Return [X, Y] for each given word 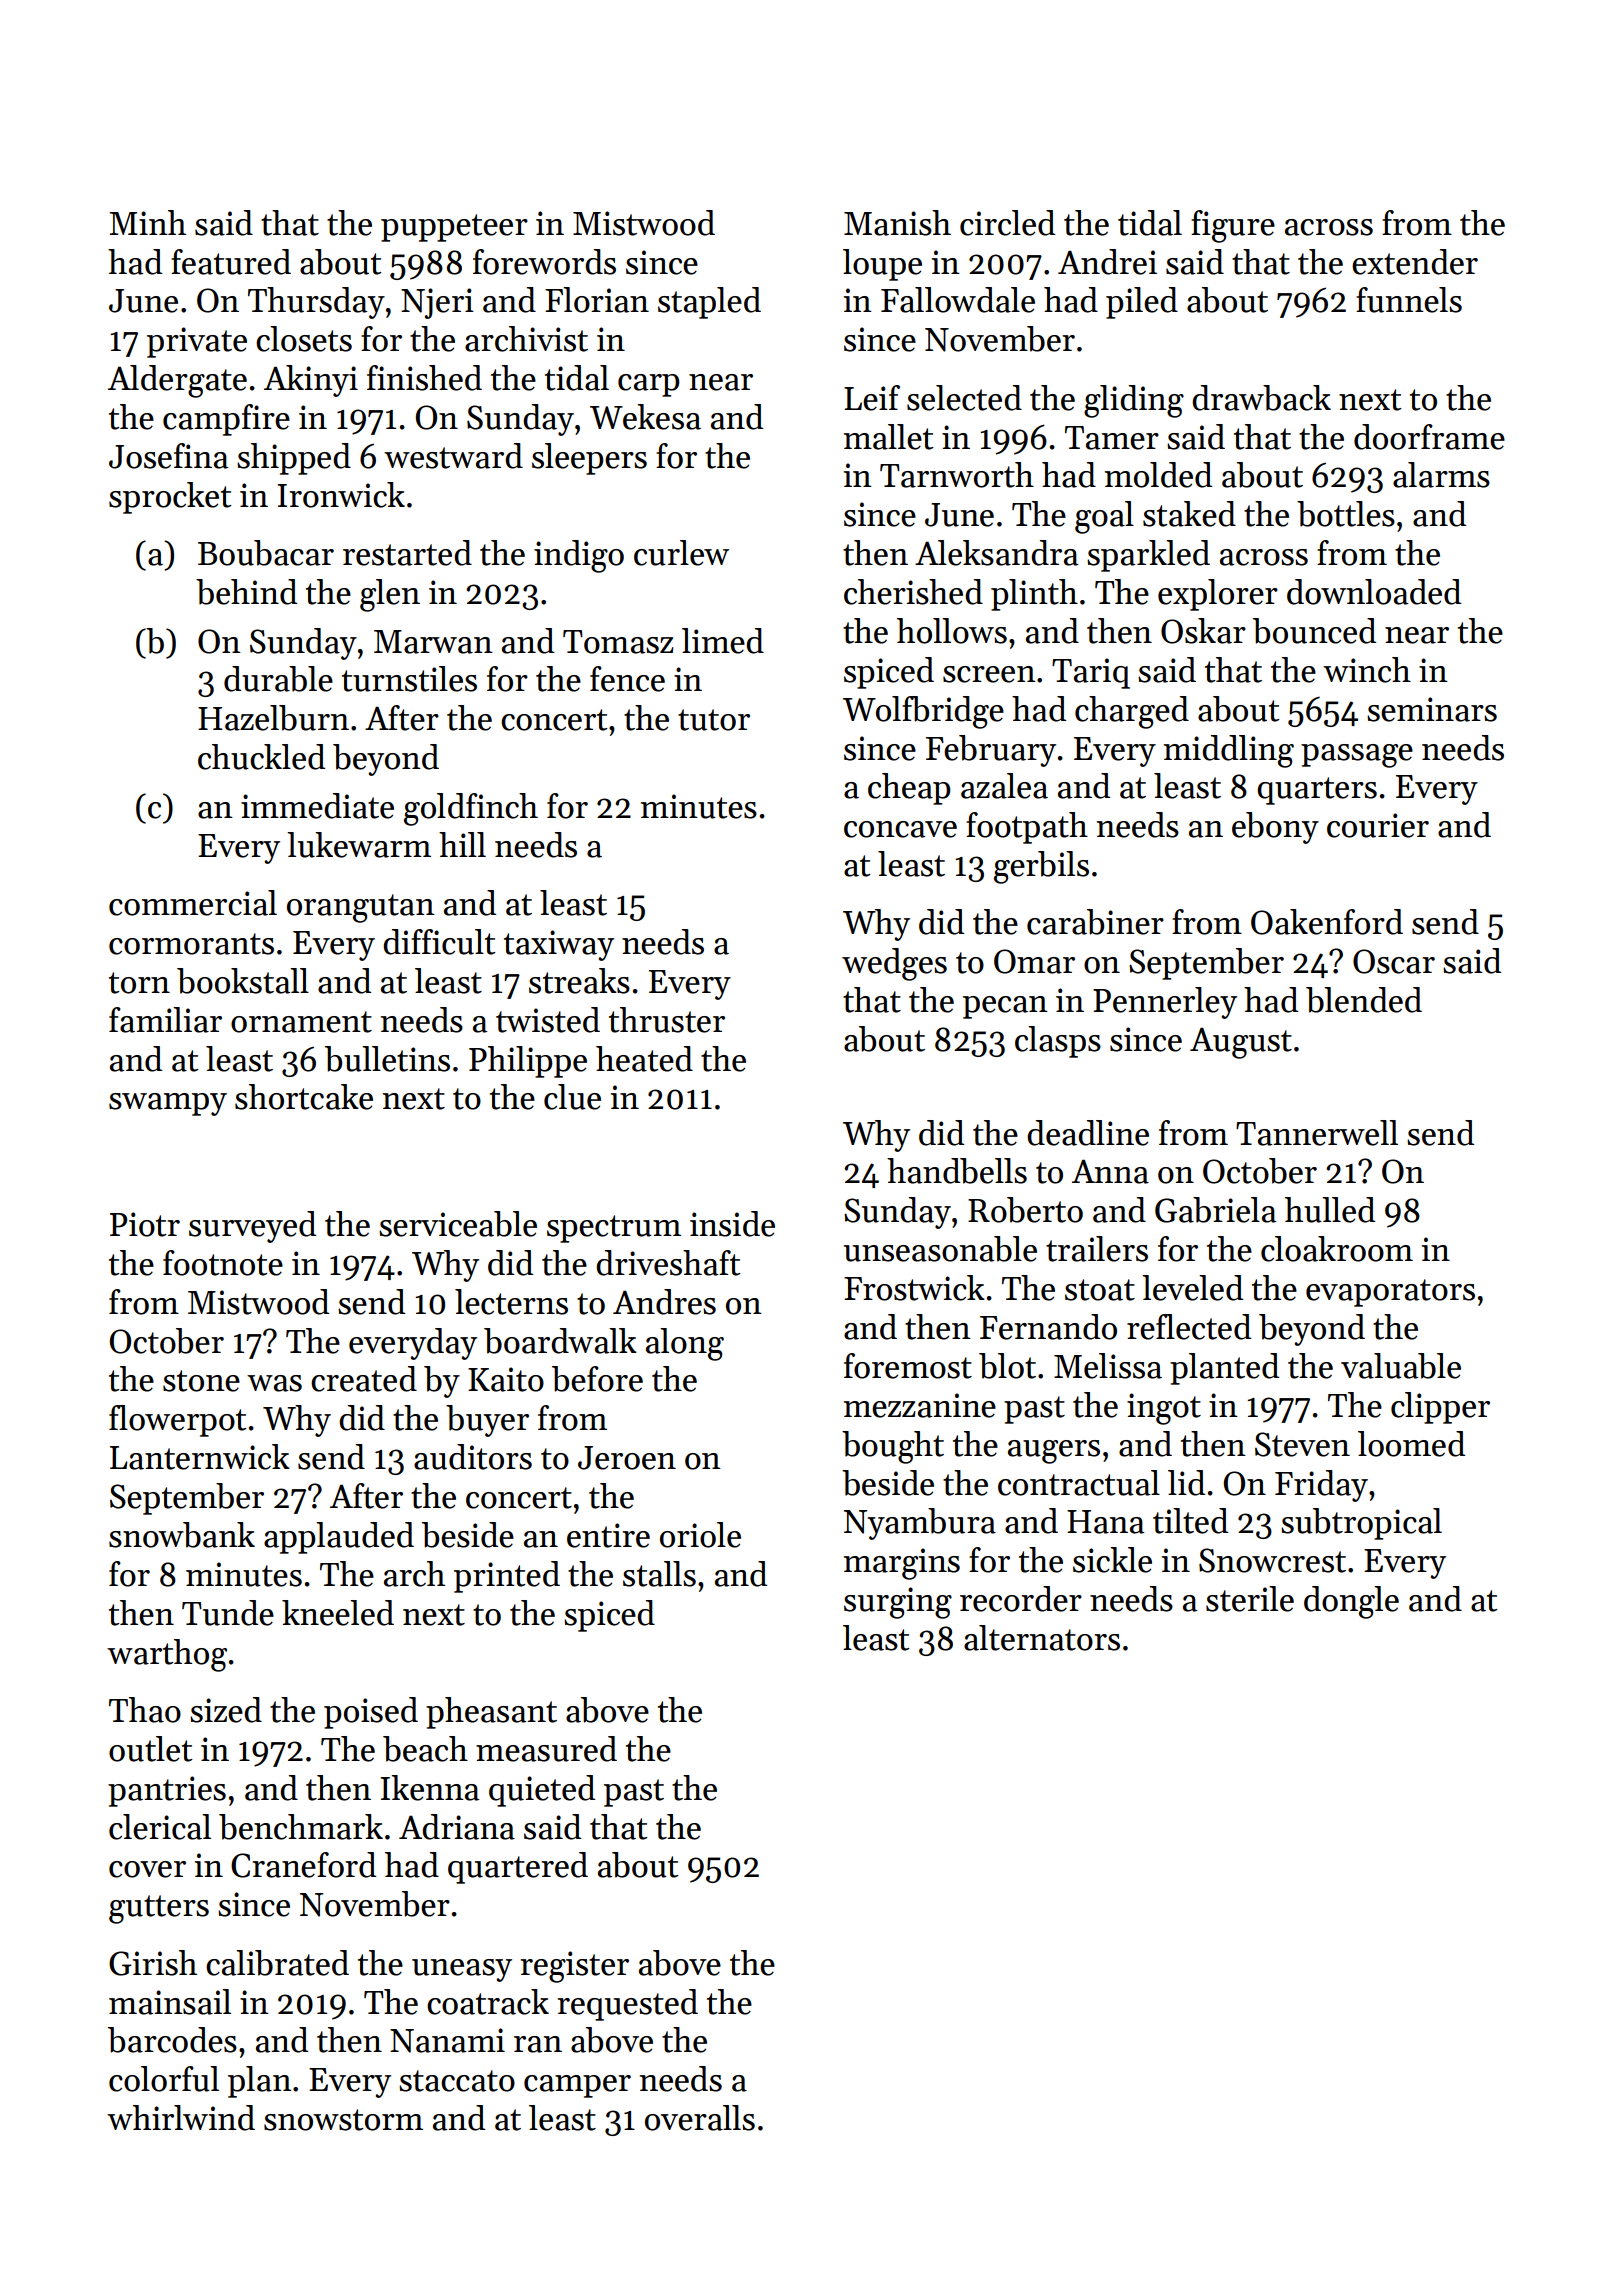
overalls [700, 2118]
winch [1367, 670]
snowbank [182, 1535]
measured [546, 1749]
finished [424, 378]
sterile [1250, 1599]
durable [278, 679]
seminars [1432, 709]
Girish [153, 1963]
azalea [1004, 786]
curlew [681, 553]
